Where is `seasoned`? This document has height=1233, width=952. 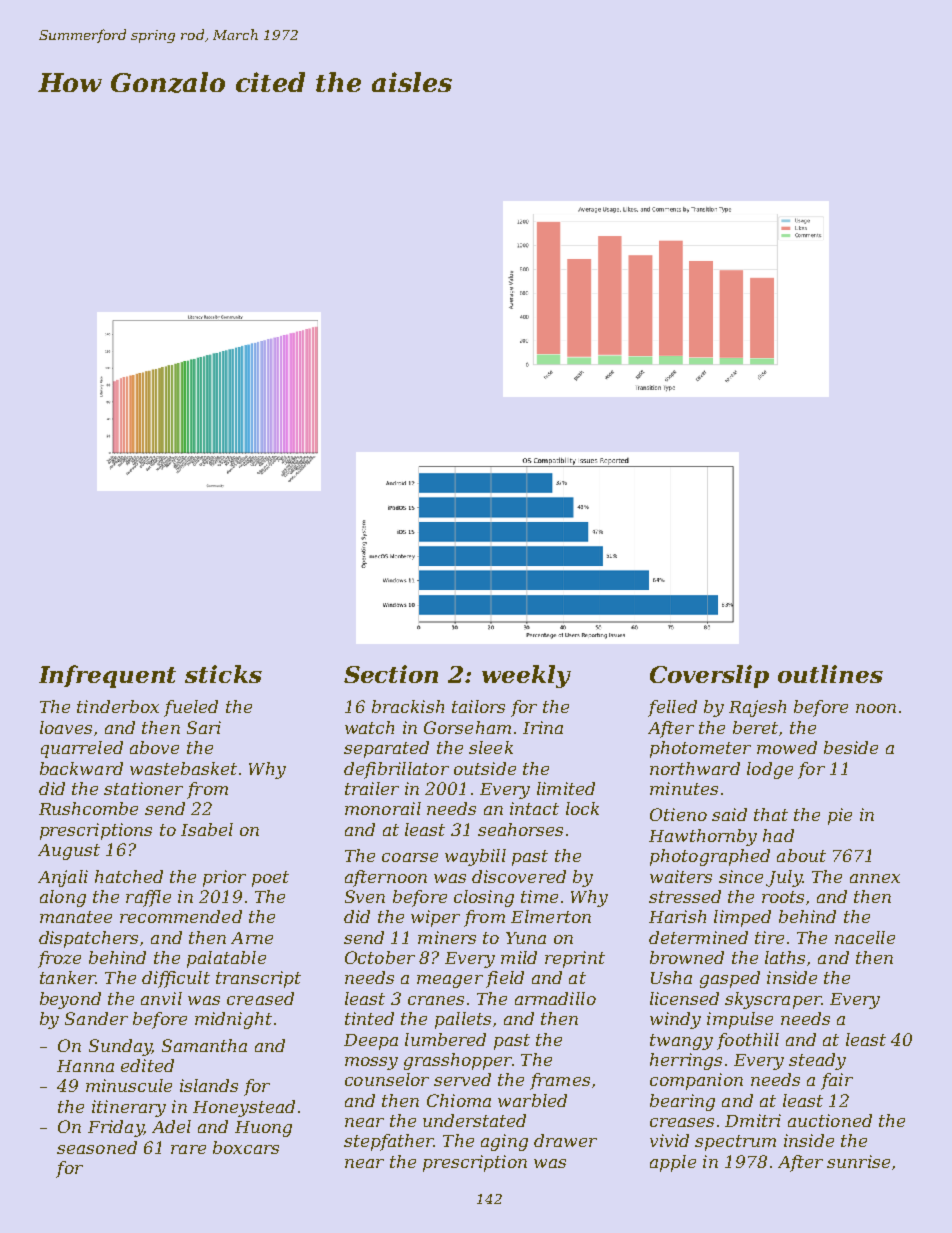
seasoned is located at coordinates (97, 1147).
